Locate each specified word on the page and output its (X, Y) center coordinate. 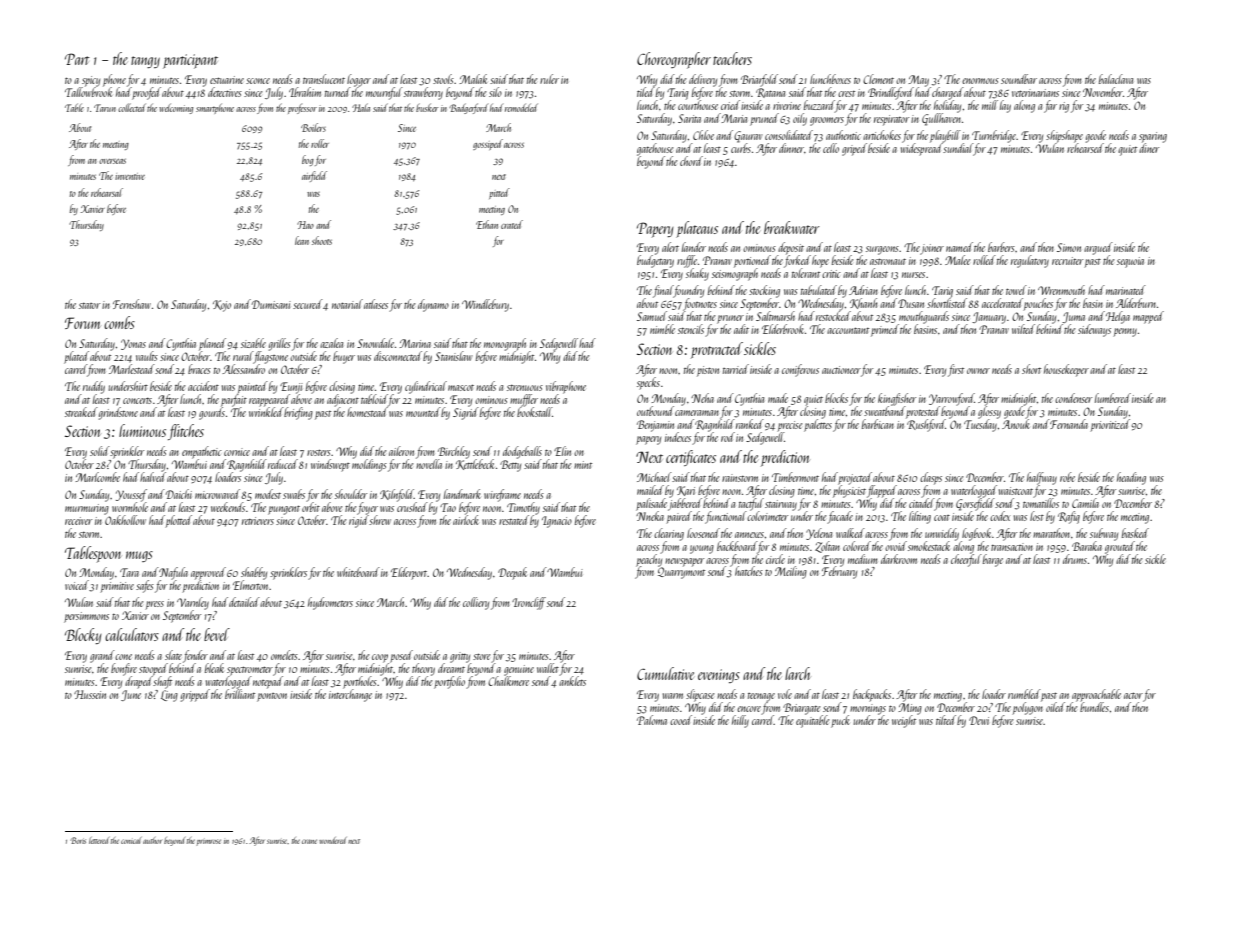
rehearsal (107, 192)
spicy (91, 81)
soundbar (1019, 79)
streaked (81, 412)
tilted (946, 720)
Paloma (652, 720)
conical (131, 840)
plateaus (697, 229)
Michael (654, 477)
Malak (473, 79)
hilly (740, 721)
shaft (162, 682)
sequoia (1130, 262)
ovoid (896, 545)
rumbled (1024, 694)
